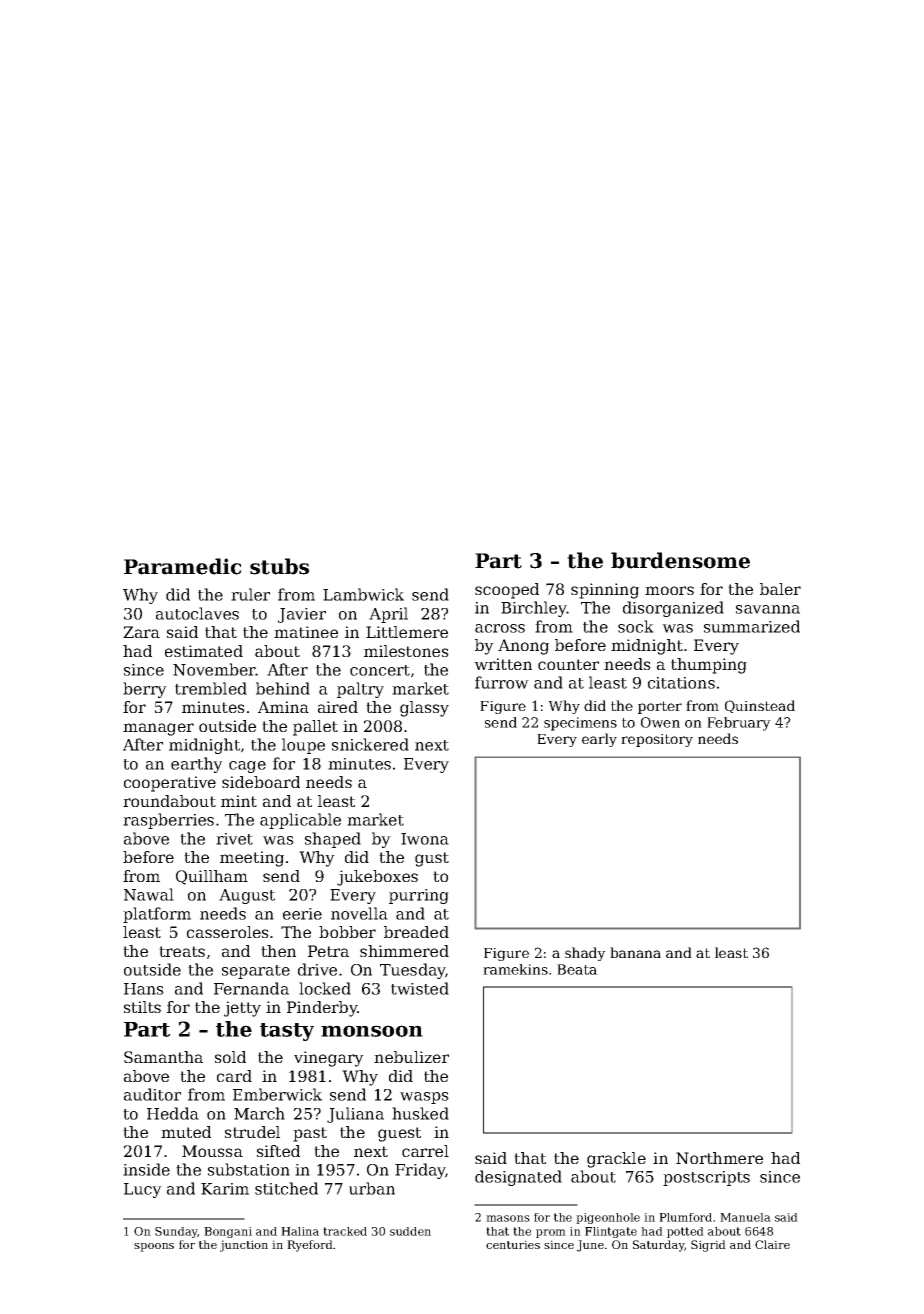  Describe the element at coordinates (310, 1246) in the screenshot. I see `Ryeford` at that location.
